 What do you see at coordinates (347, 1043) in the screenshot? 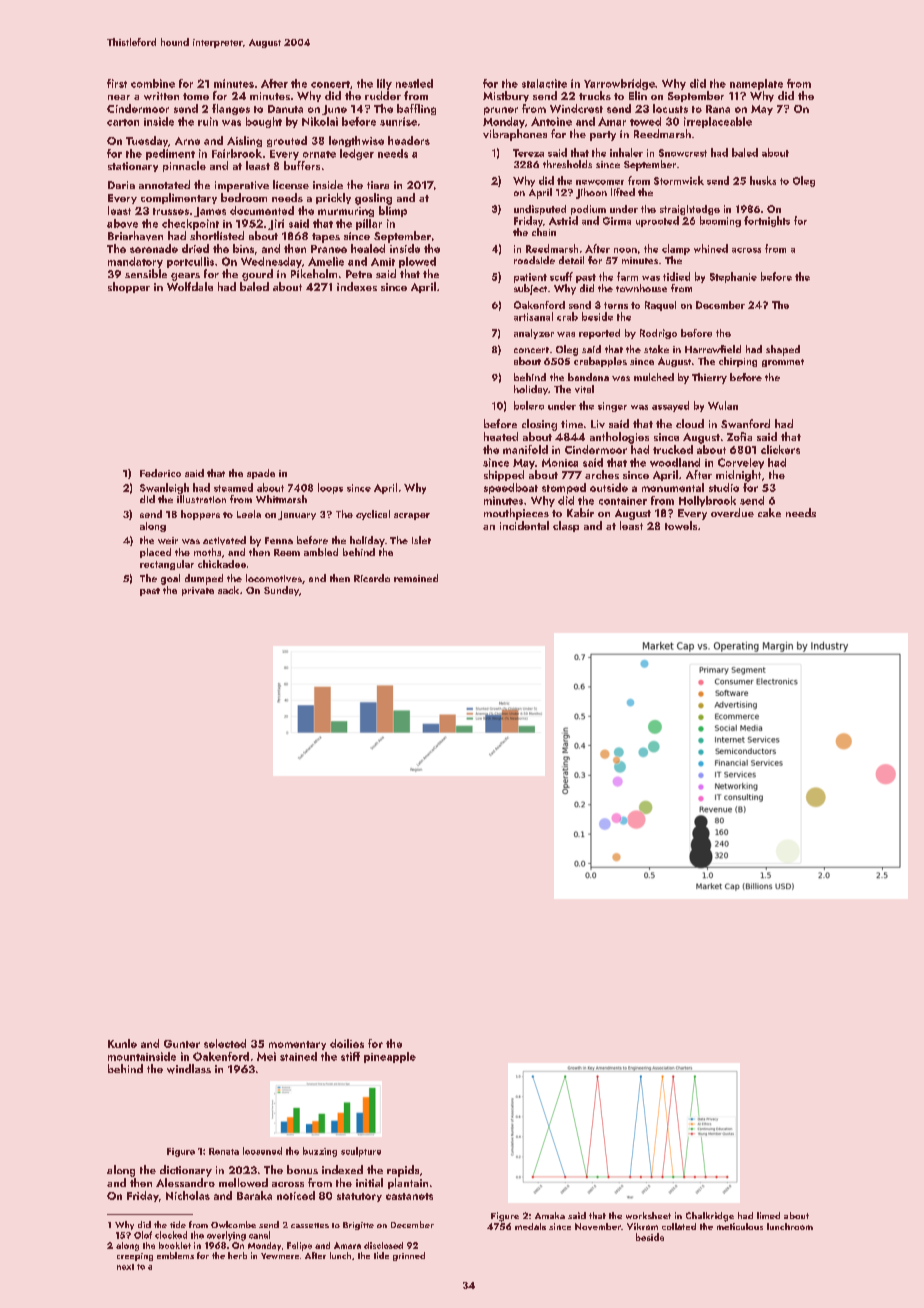
I see `doilies` at bounding box center [347, 1043].
